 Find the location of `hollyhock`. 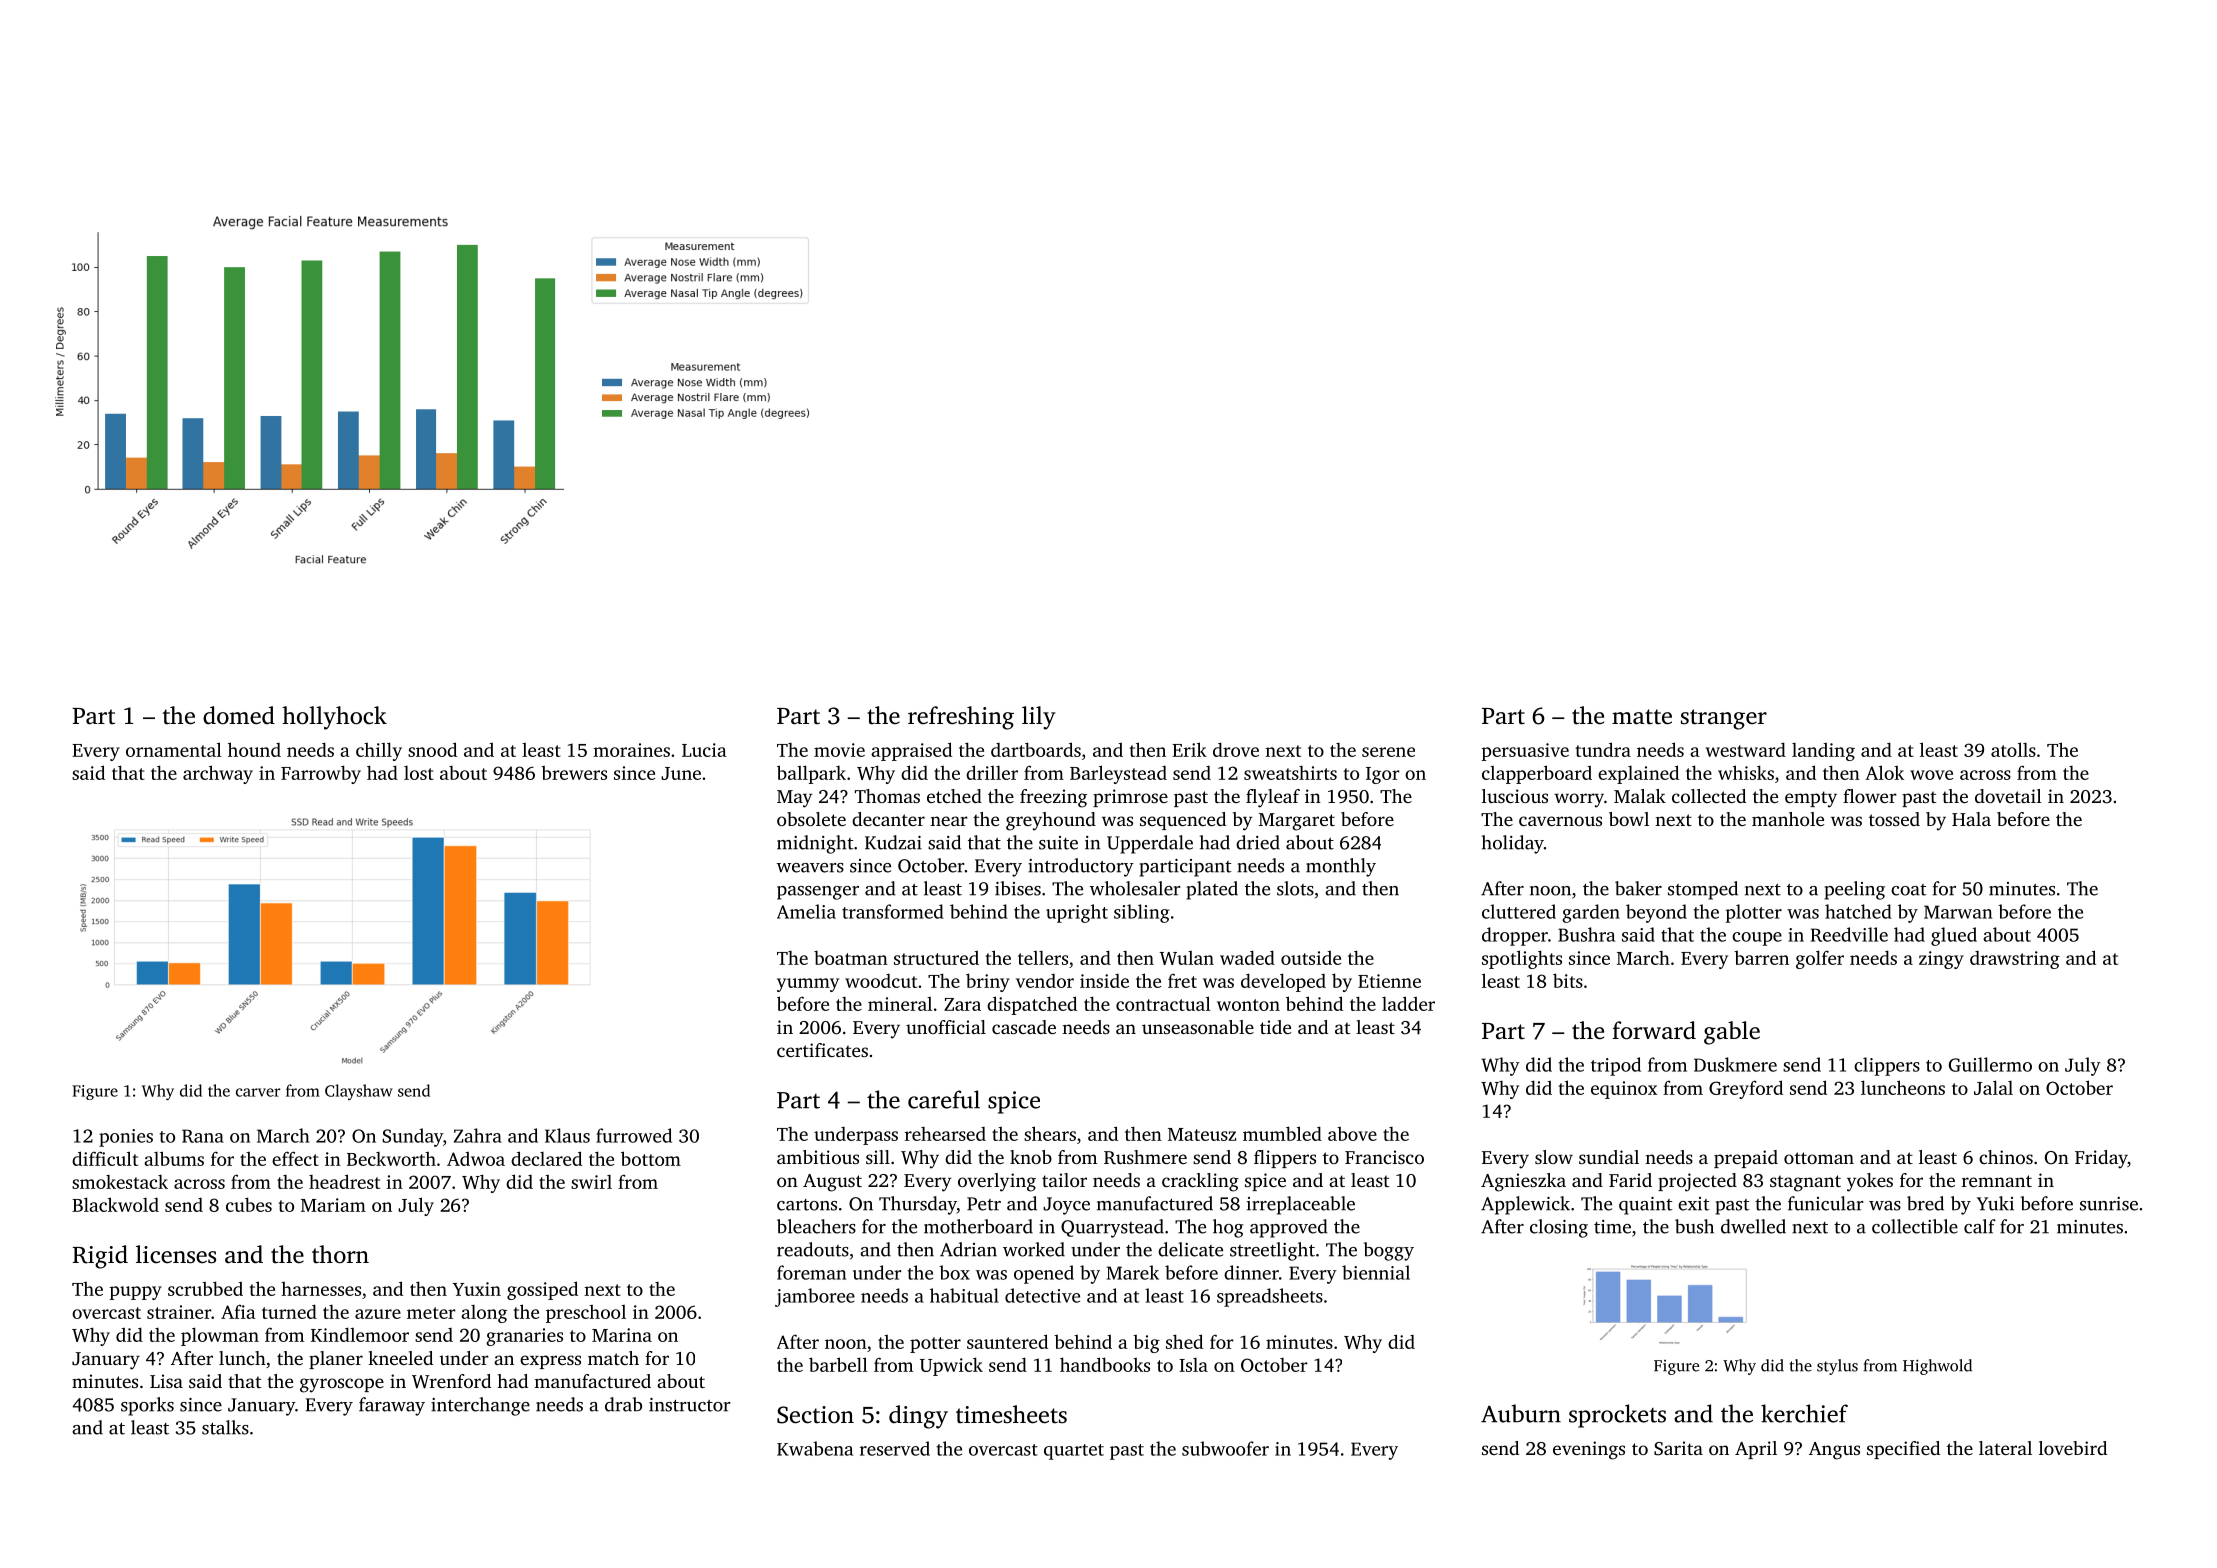

hollyhock is located at coordinates (334, 718).
